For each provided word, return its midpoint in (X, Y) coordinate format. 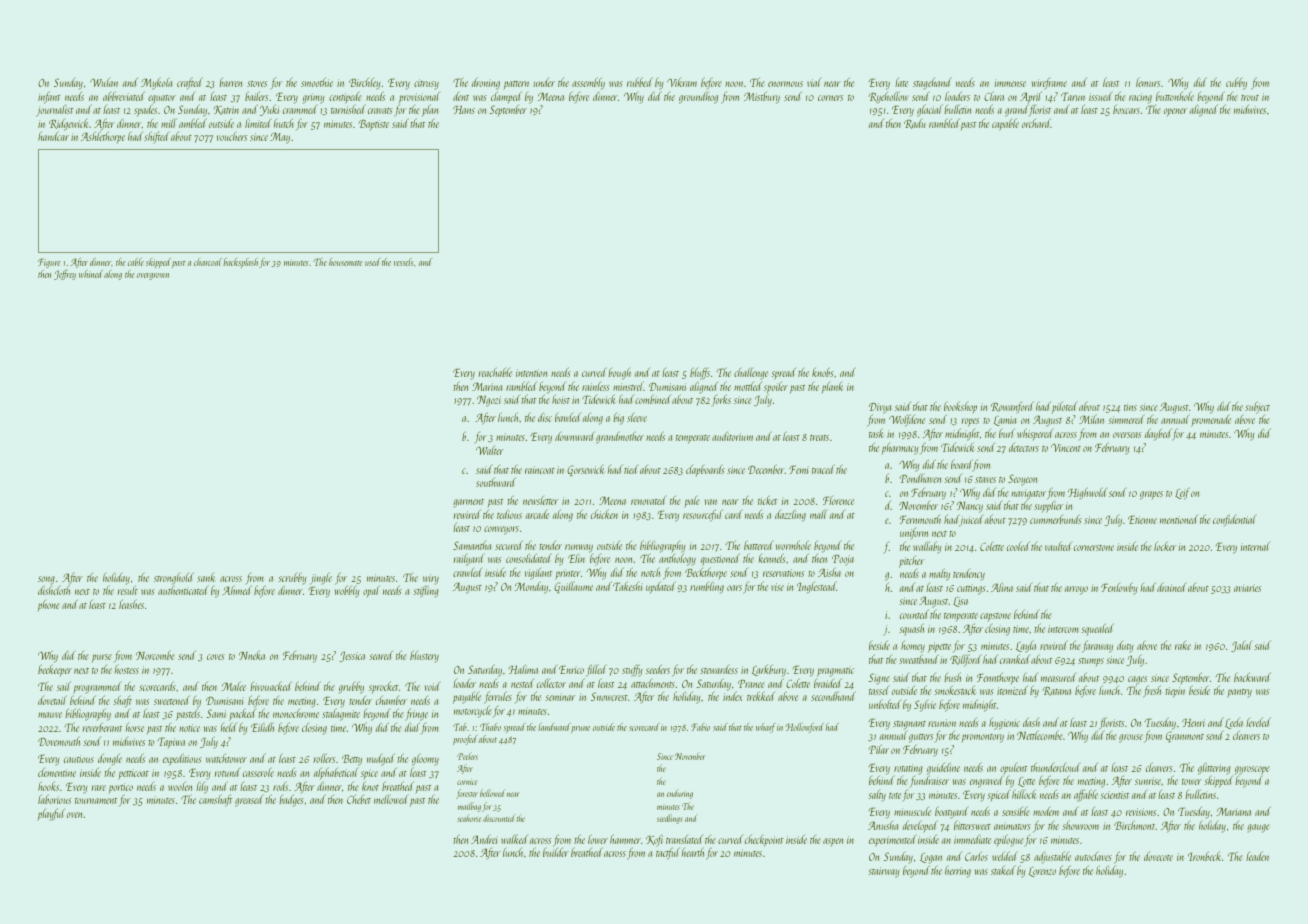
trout (1250, 98)
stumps (1091, 662)
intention (531, 373)
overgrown (153, 276)
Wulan (104, 82)
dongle (110, 760)
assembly (588, 83)
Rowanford (1012, 407)
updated (661, 587)
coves (216, 657)
